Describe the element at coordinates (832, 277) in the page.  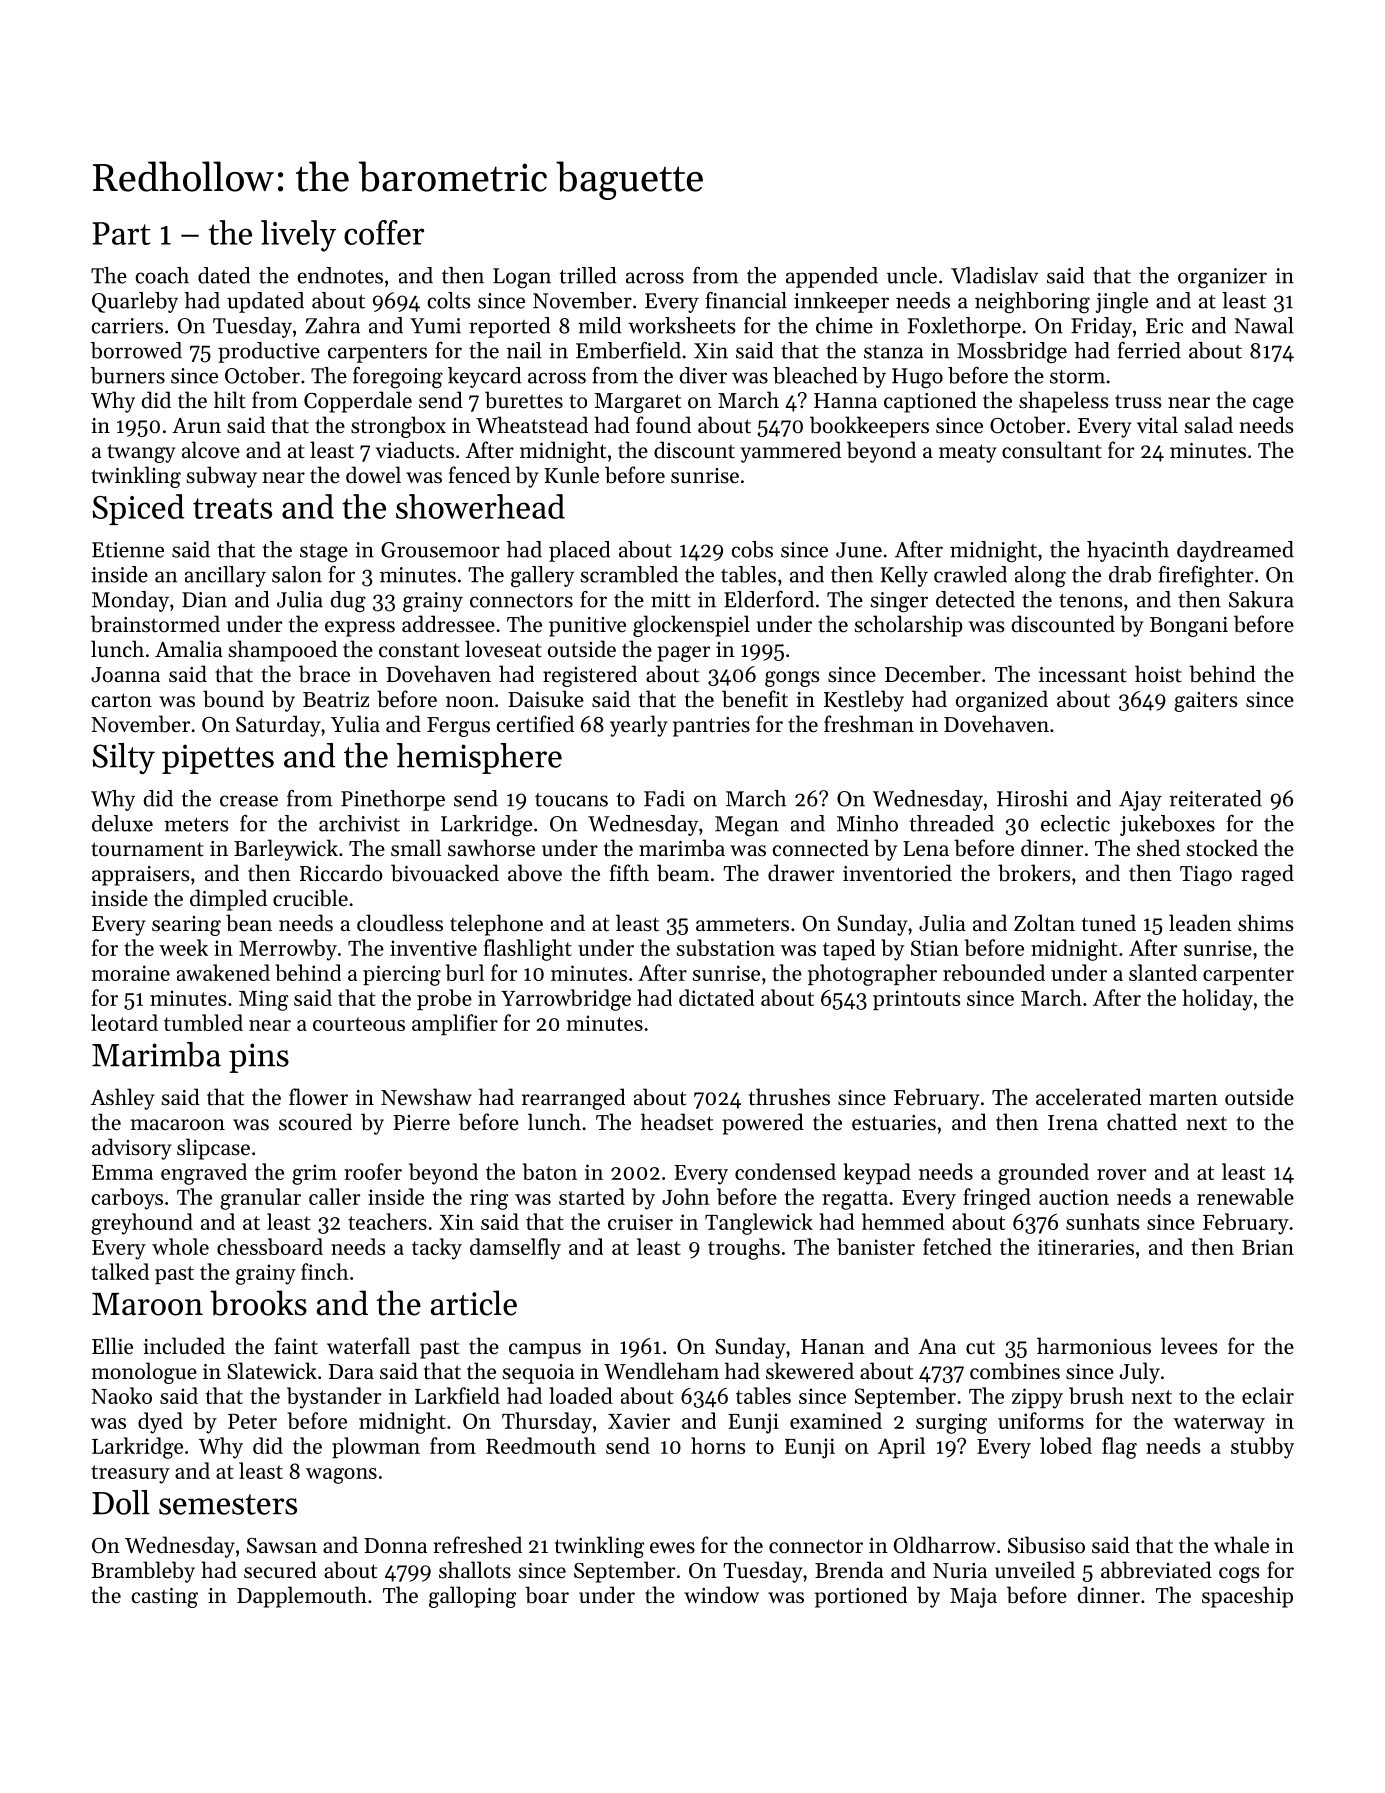
I see `appended` at that location.
